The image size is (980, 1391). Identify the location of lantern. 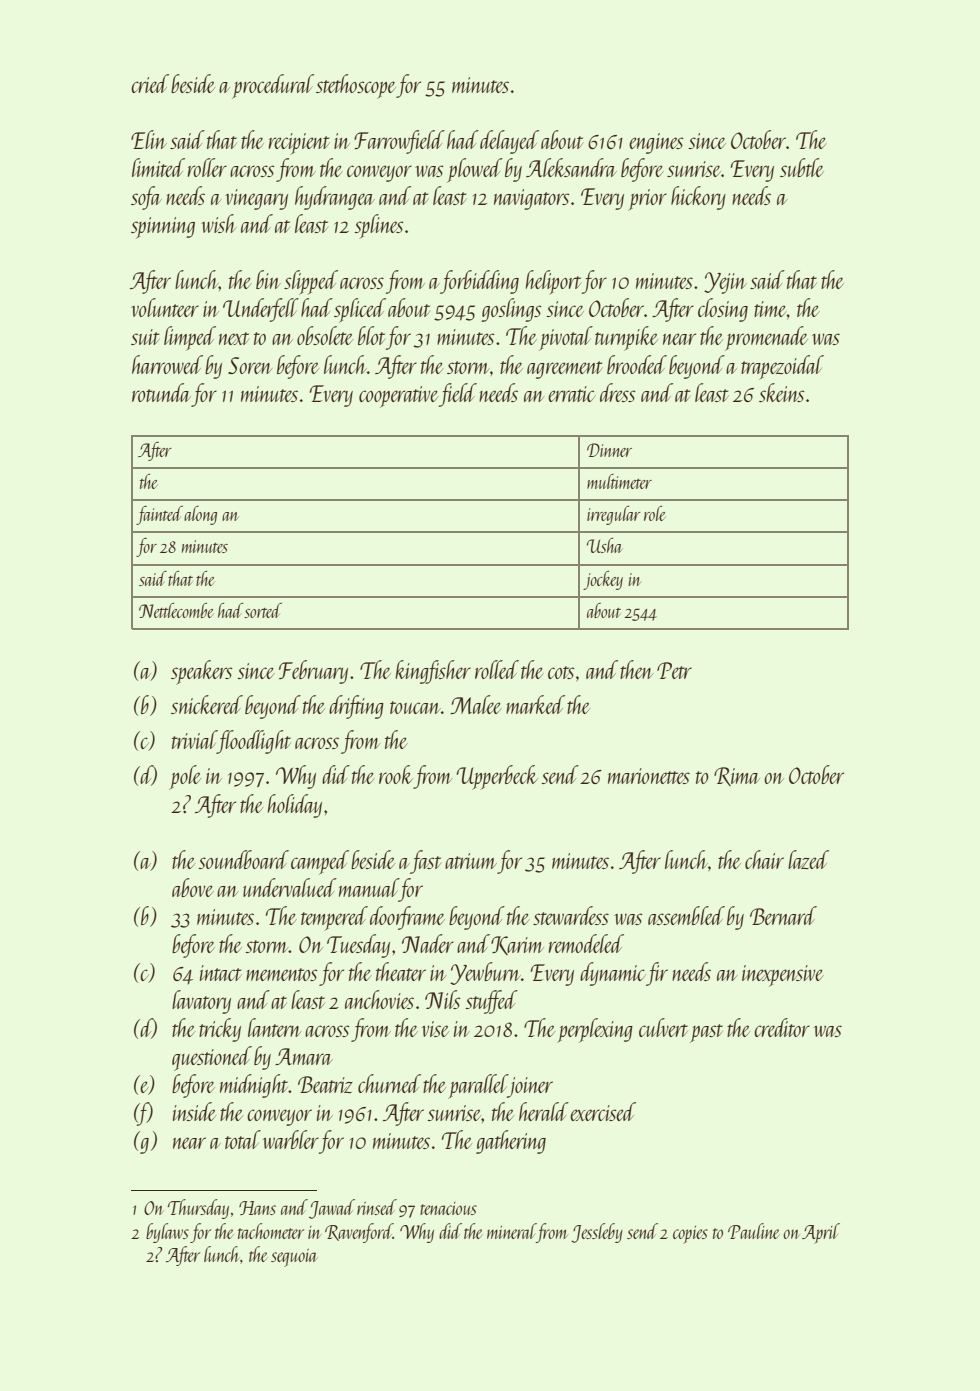
(274, 1027).
